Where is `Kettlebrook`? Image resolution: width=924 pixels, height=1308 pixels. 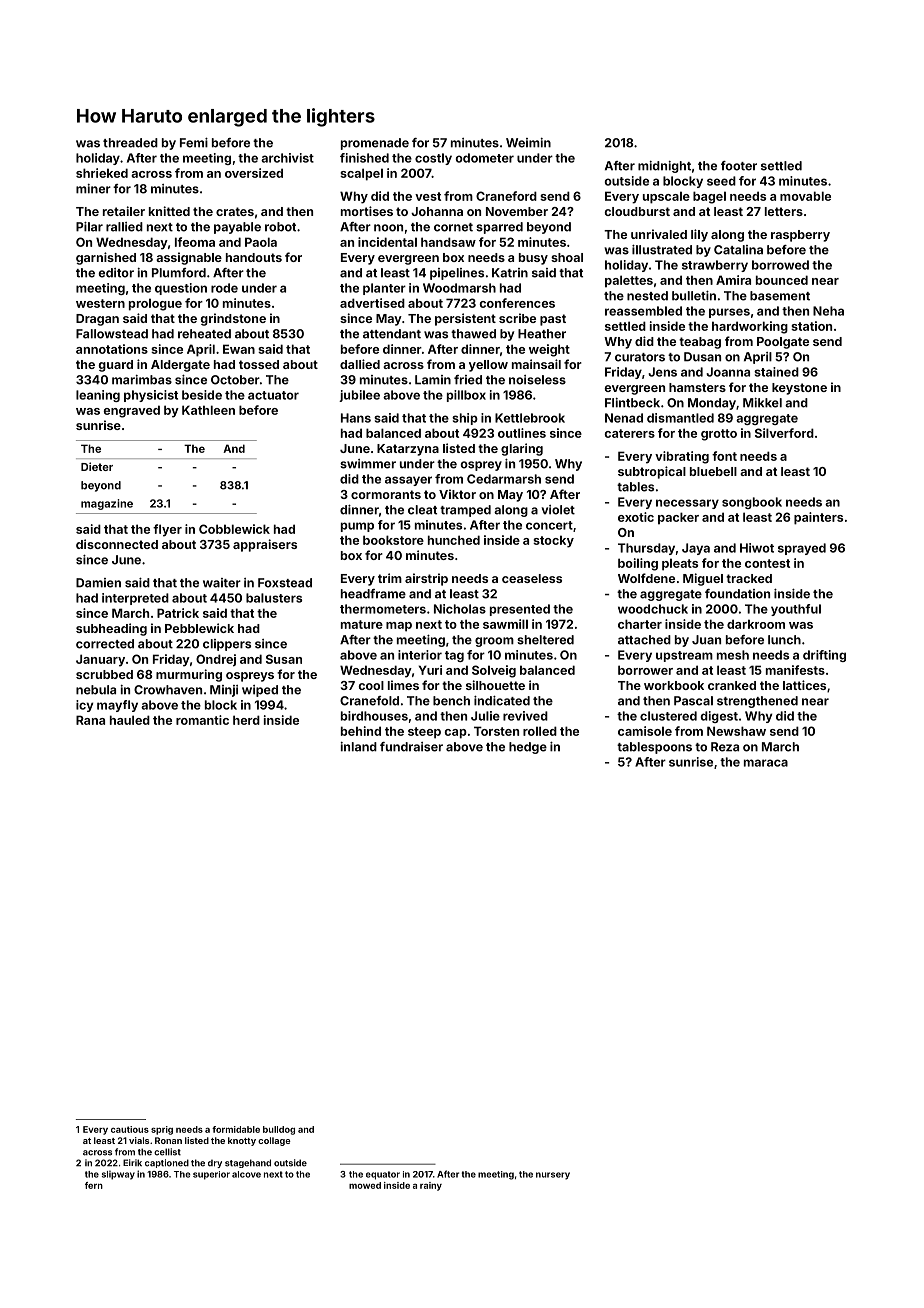 Kettlebrook is located at coordinates (530, 418).
